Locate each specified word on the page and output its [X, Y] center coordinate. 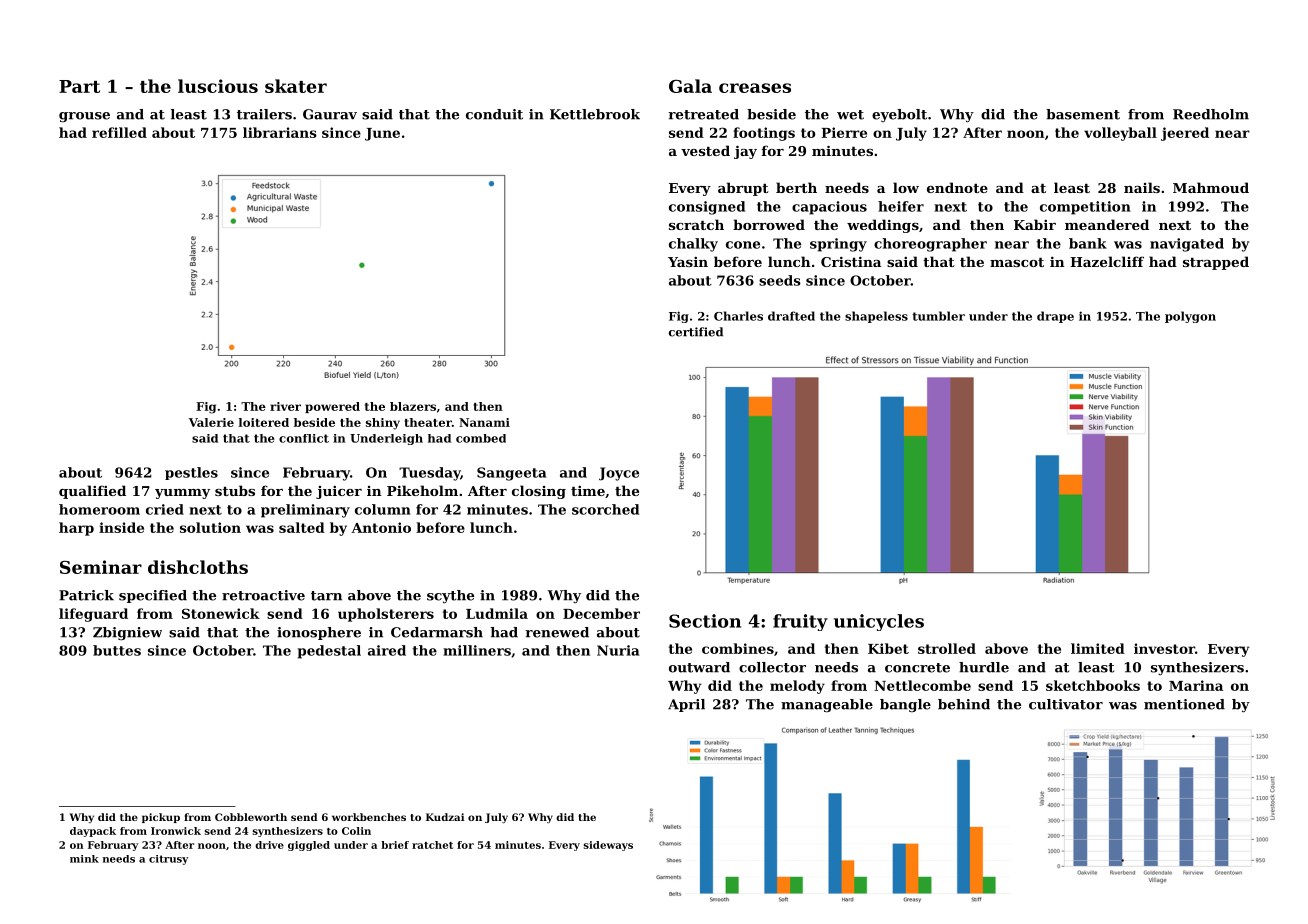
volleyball [1120, 134]
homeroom [99, 509]
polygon [1190, 317]
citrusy [168, 860]
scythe [450, 596]
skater [296, 86]
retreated [703, 114]
